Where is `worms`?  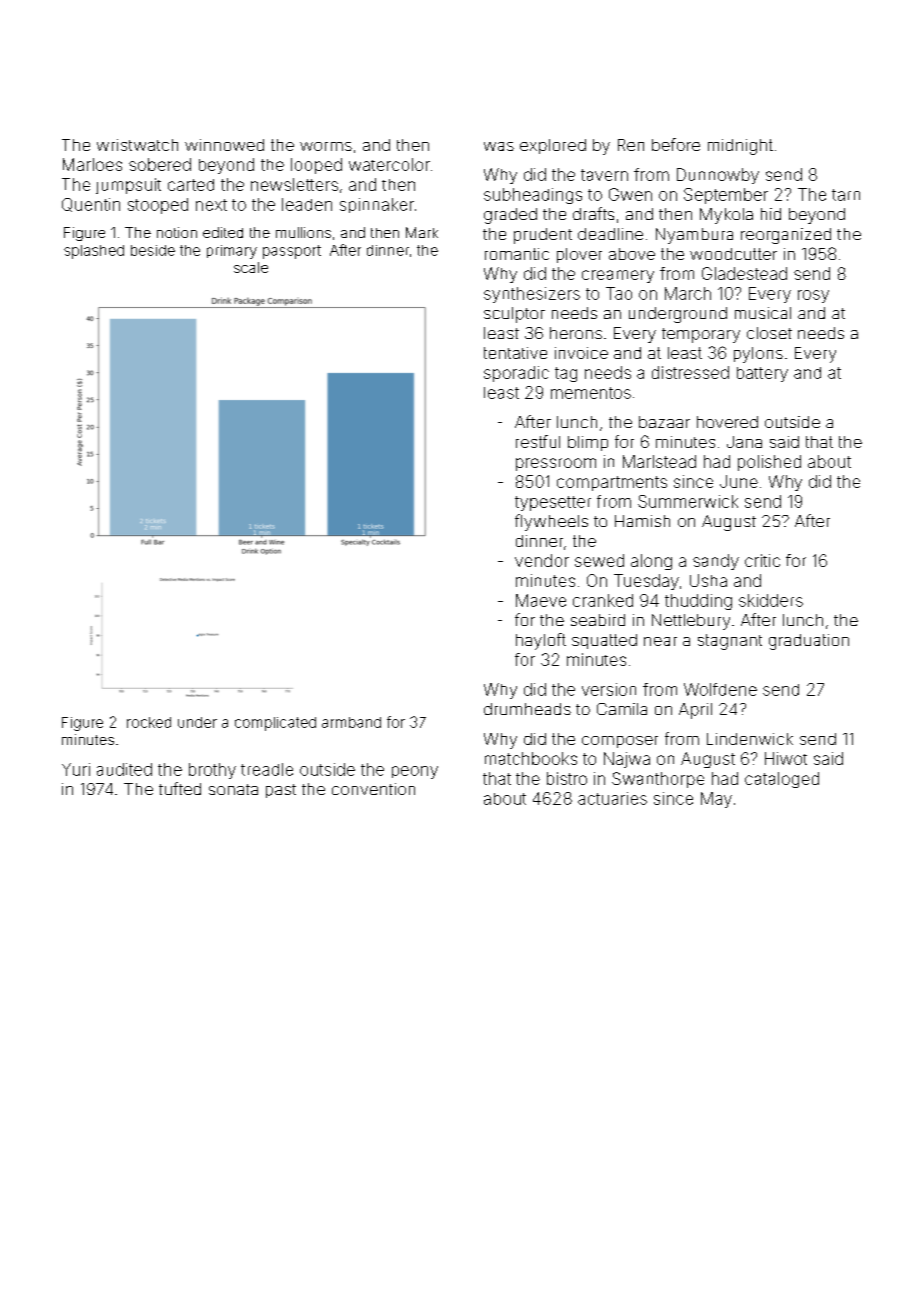
worms is located at coordinates (326, 146).
